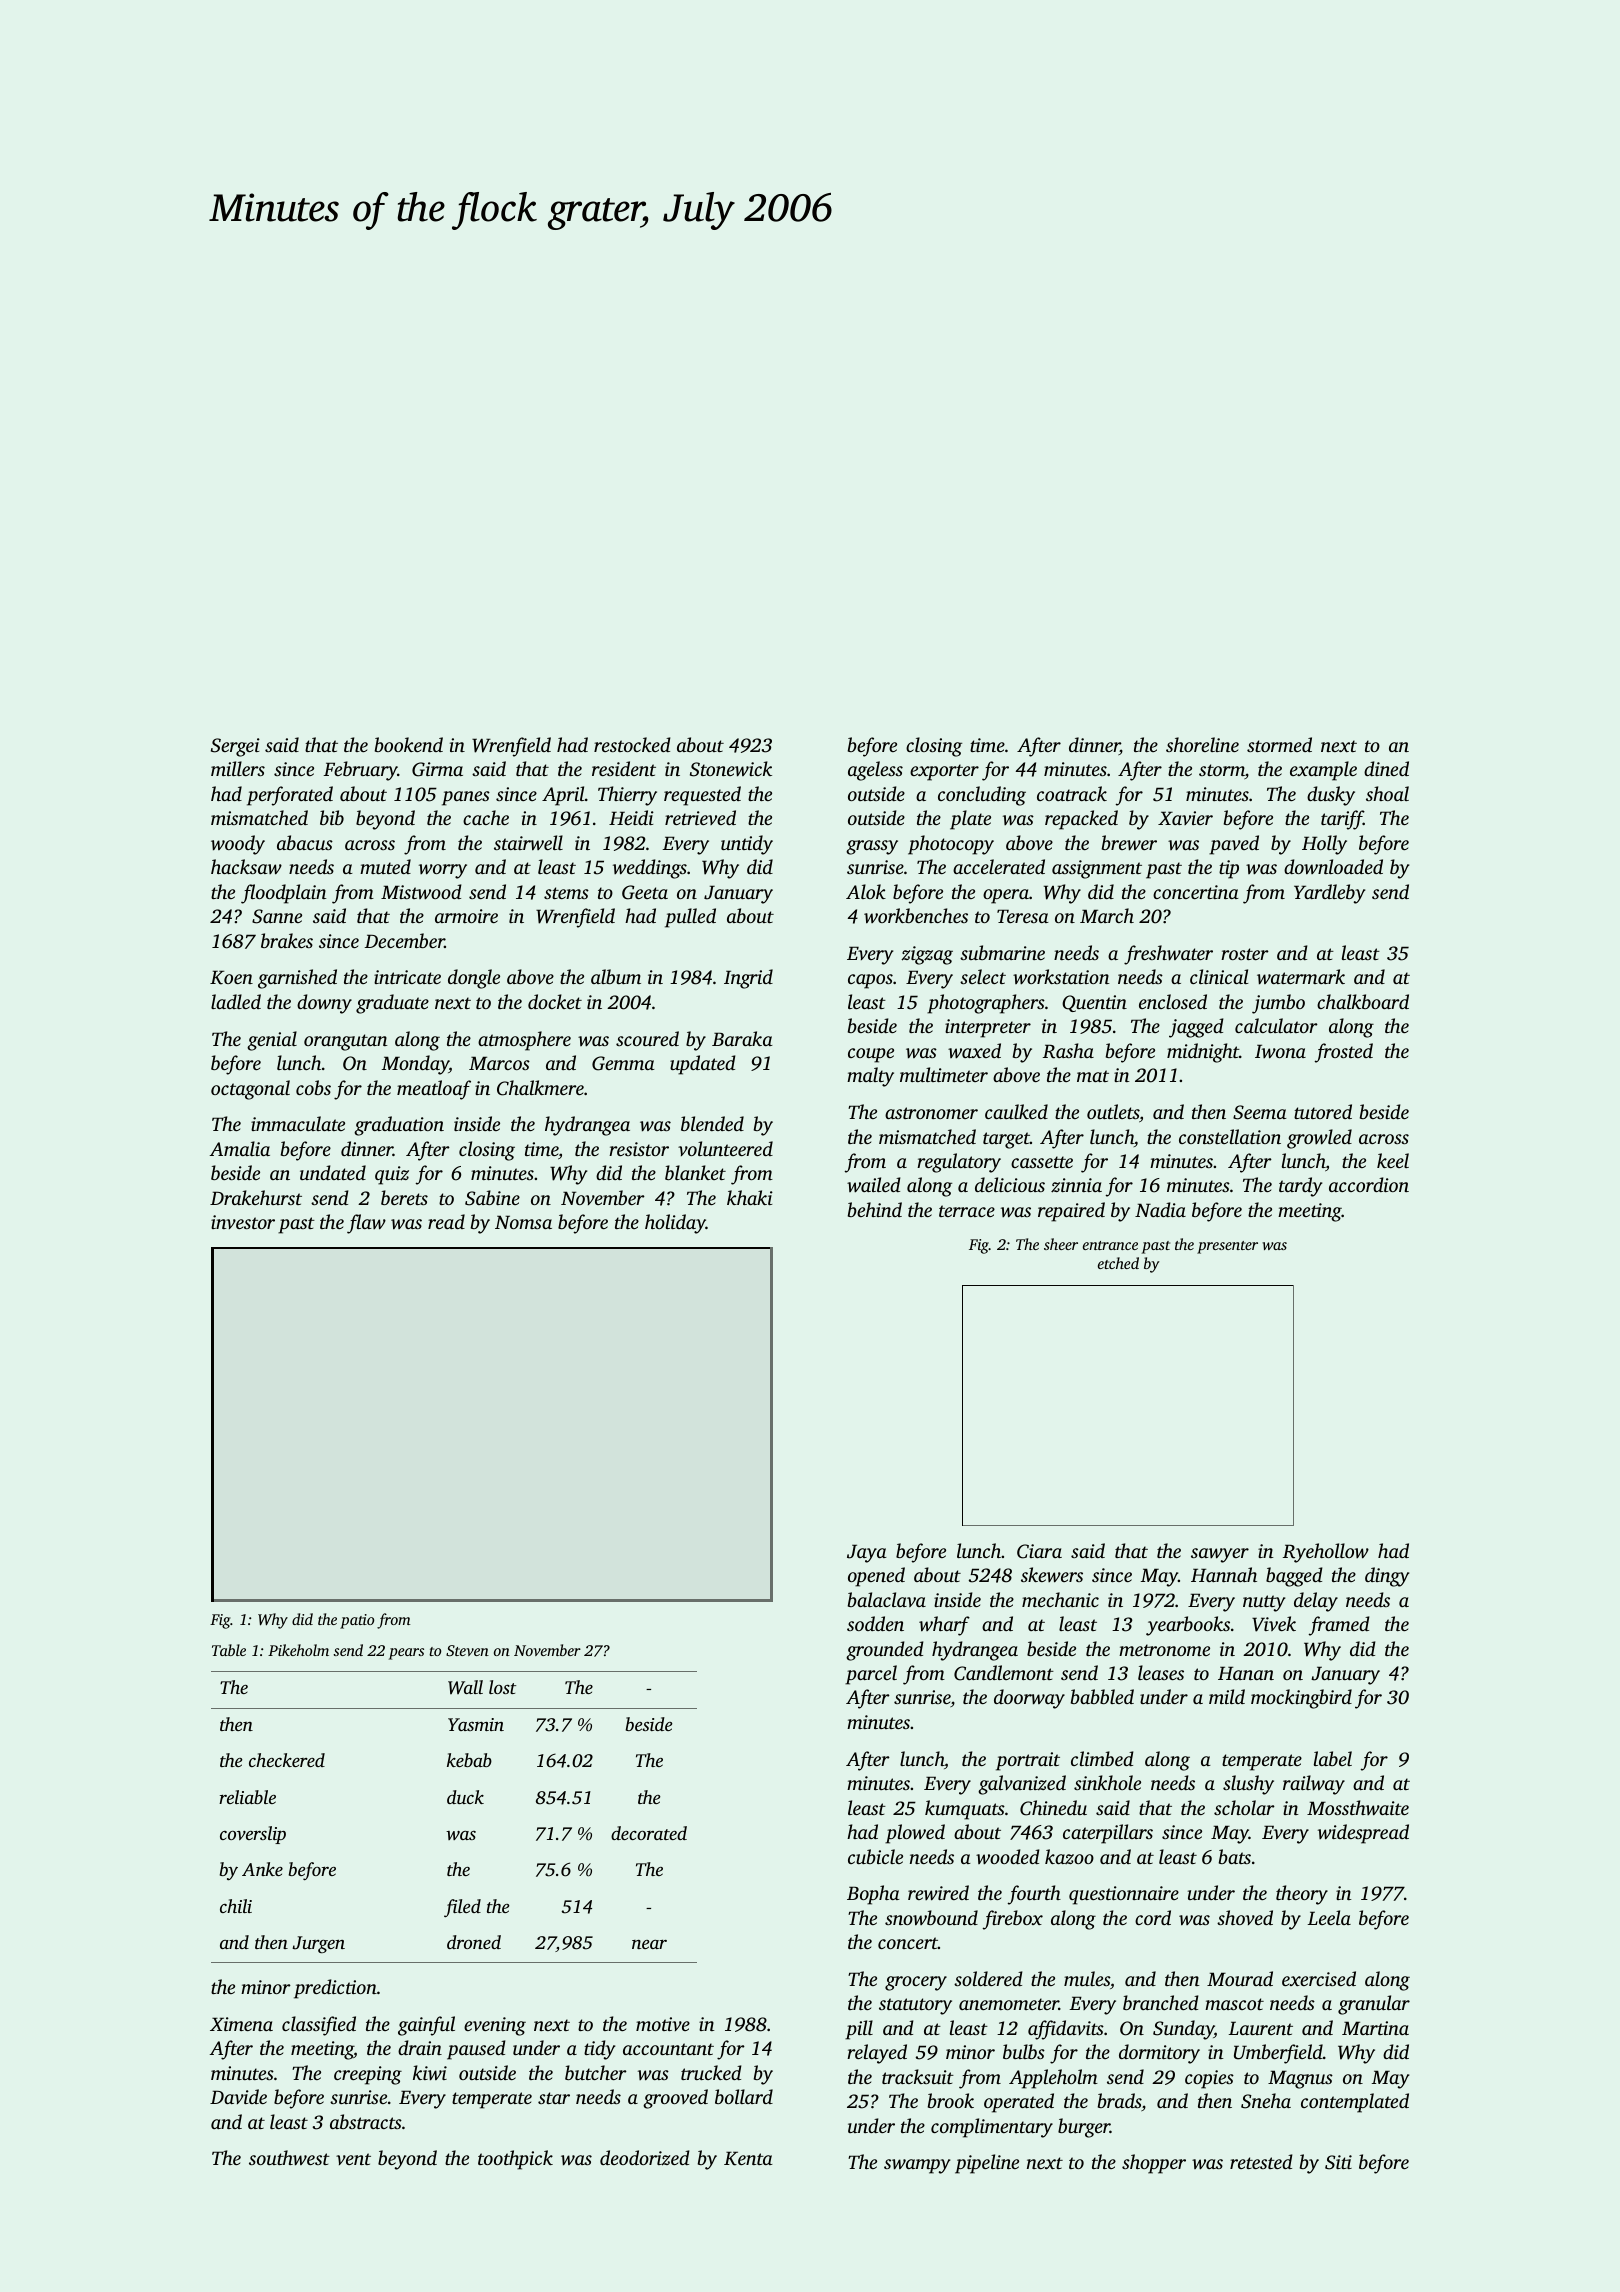 This document has height=2292, width=1620. What do you see at coordinates (462, 1908) in the document?
I see `filed` at bounding box center [462, 1908].
